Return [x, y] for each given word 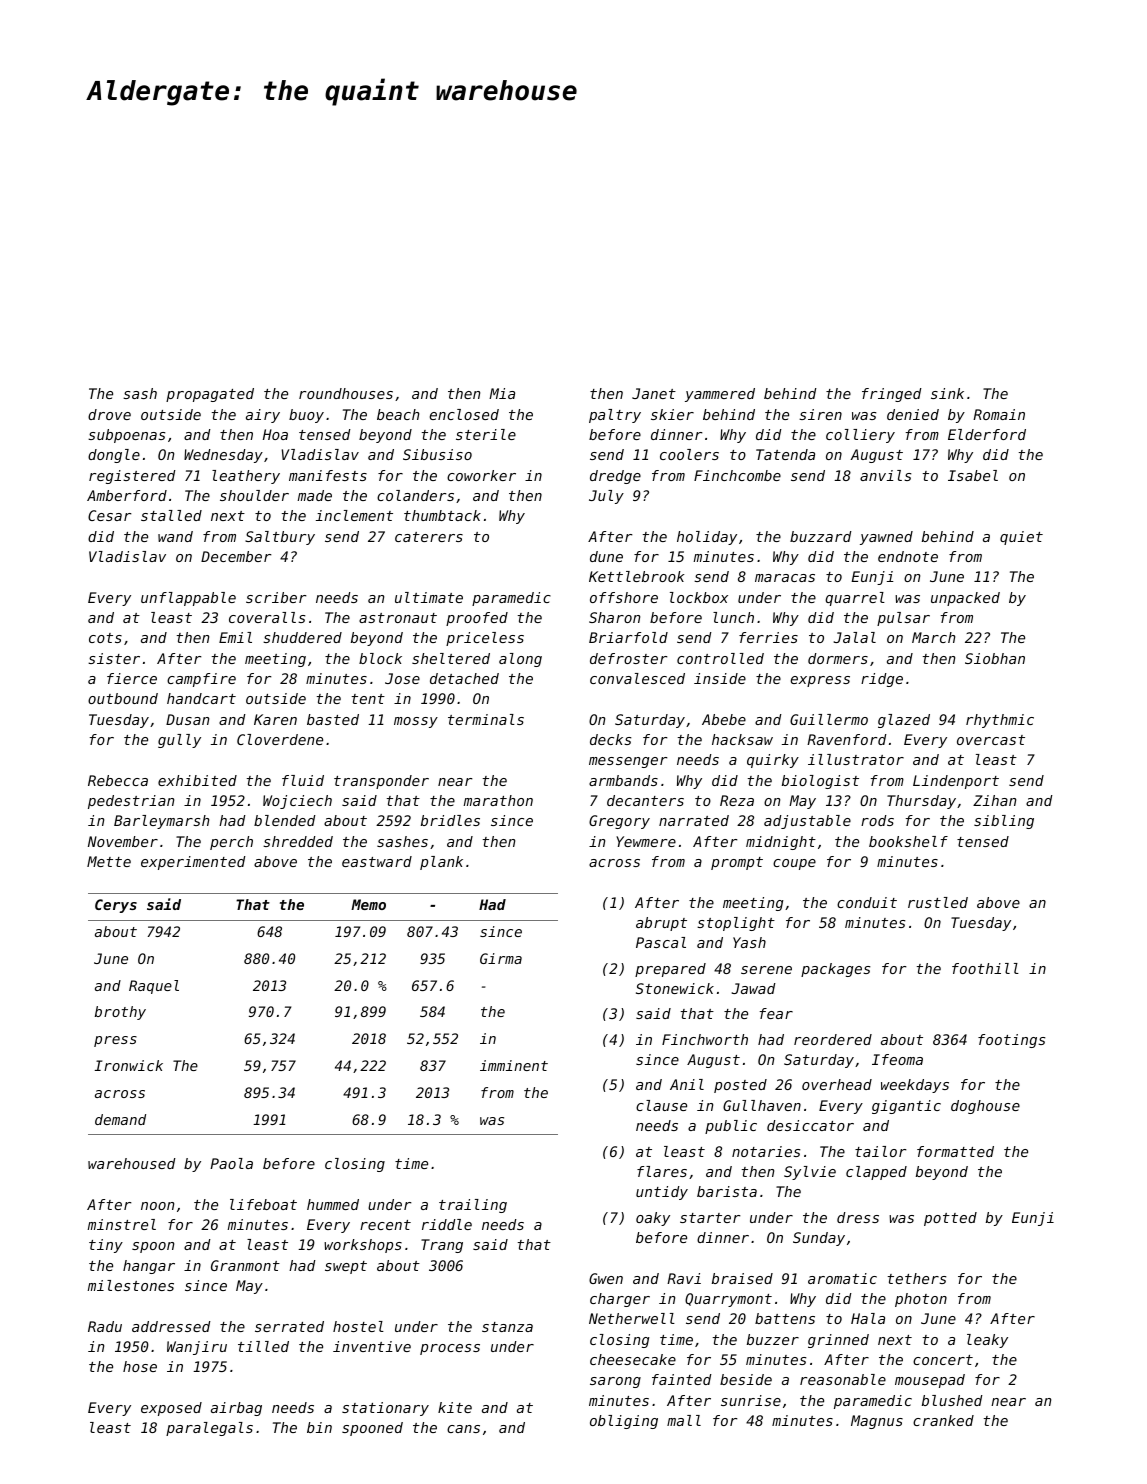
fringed [892, 395]
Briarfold [628, 637]
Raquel [154, 987]
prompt [737, 863]
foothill [985, 968]
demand [120, 1119]
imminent [514, 1065]
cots [105, 638]
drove [109, 414]
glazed [904, 721]
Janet [654, 393]
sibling [1004, 822]
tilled [263, 1346]
